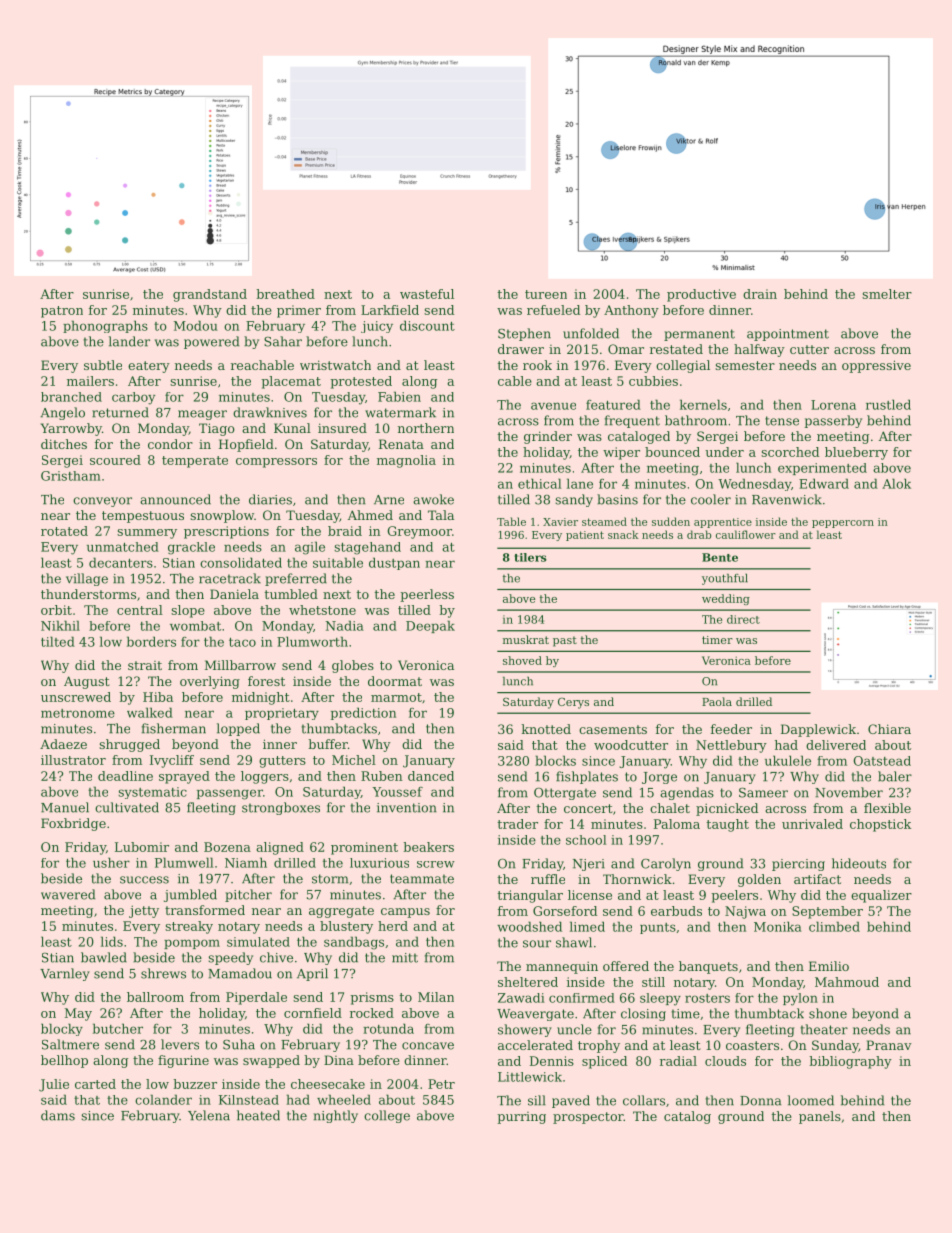 The width and height of the image is (952, 1233). I want to click on Adaeze, so click(63, 744).
